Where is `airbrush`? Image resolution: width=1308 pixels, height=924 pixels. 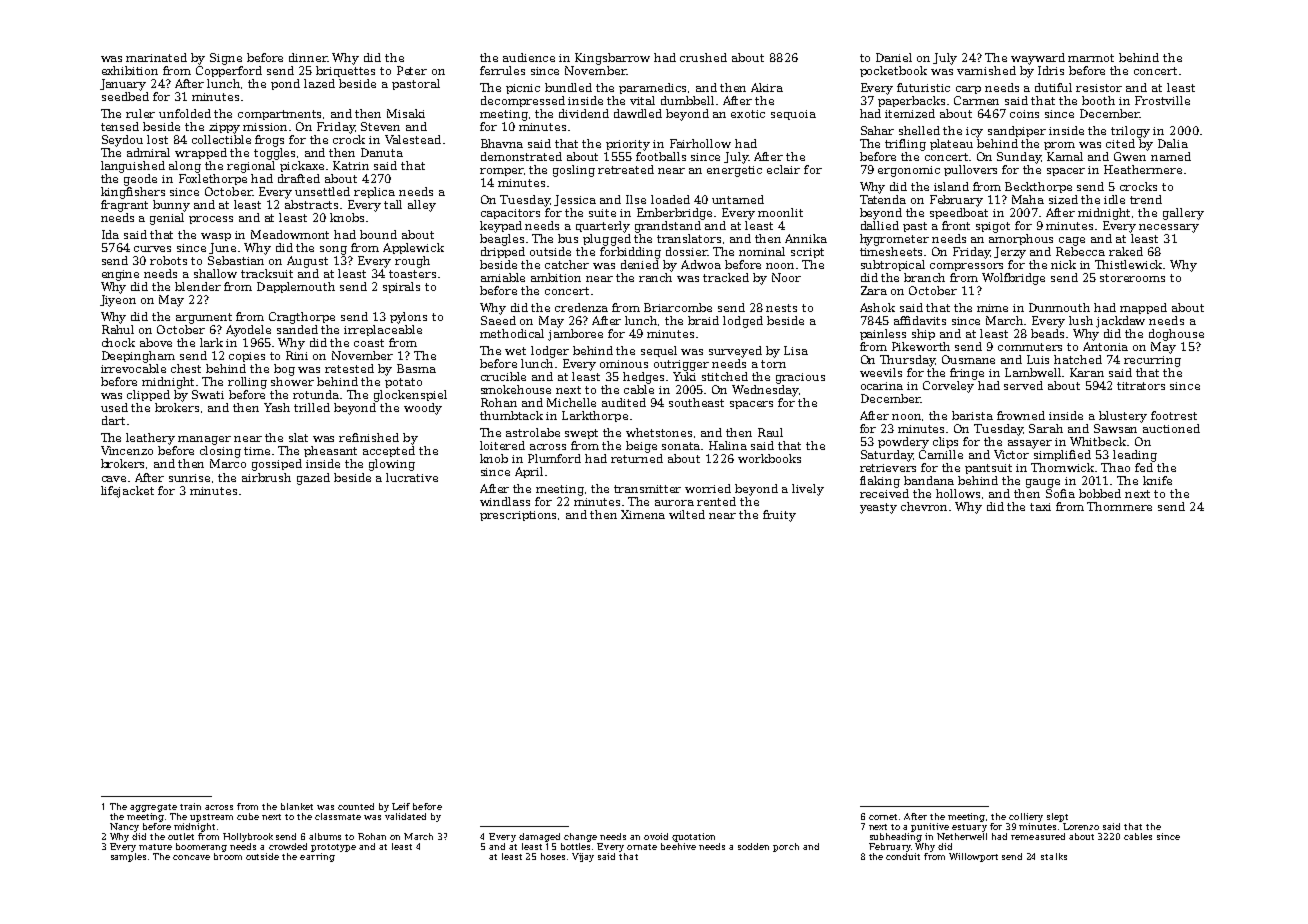
airbrush is located at coordinates (266, 477).
